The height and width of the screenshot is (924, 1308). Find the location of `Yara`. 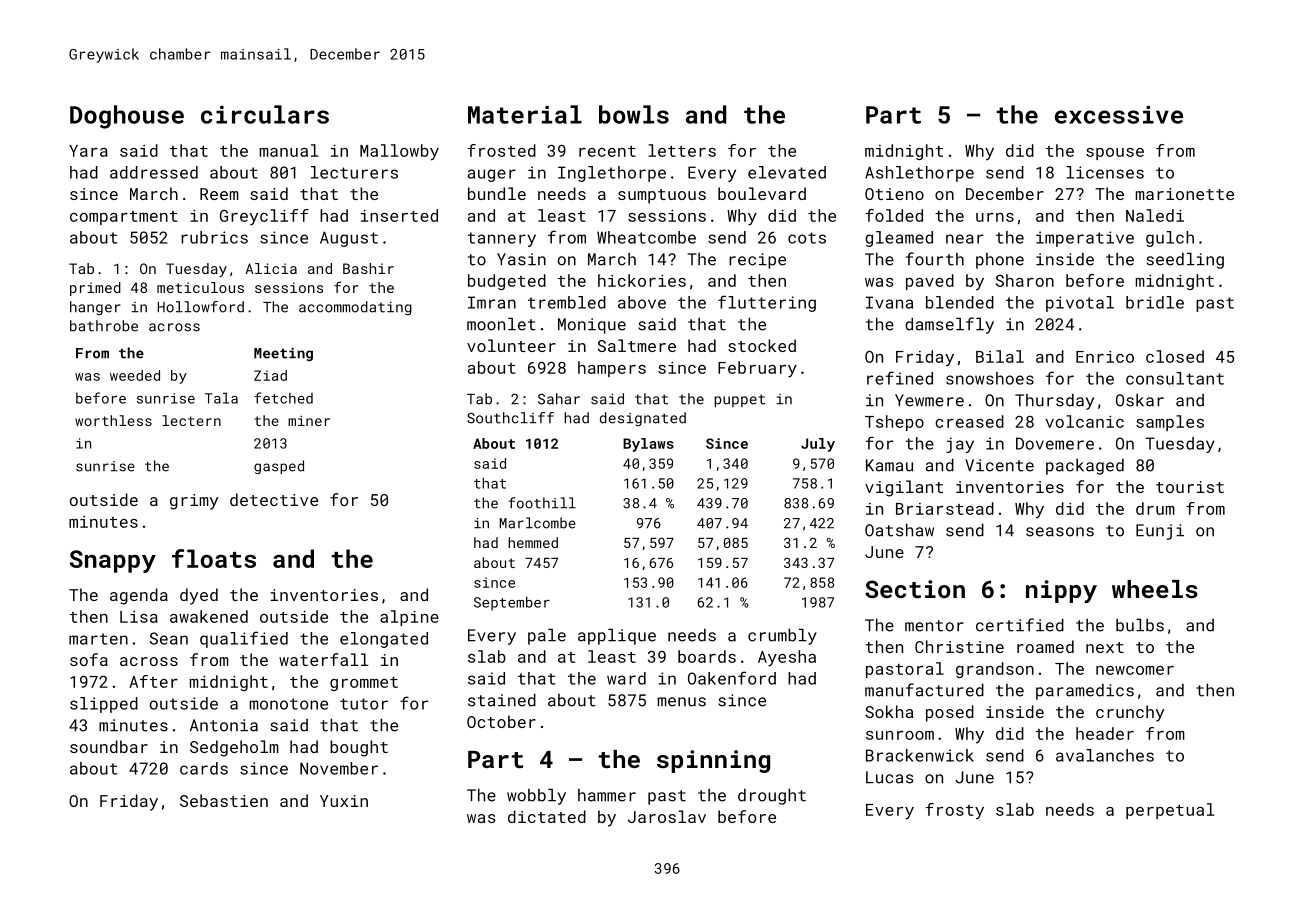

Yara is located at coordinates (88, 151).
